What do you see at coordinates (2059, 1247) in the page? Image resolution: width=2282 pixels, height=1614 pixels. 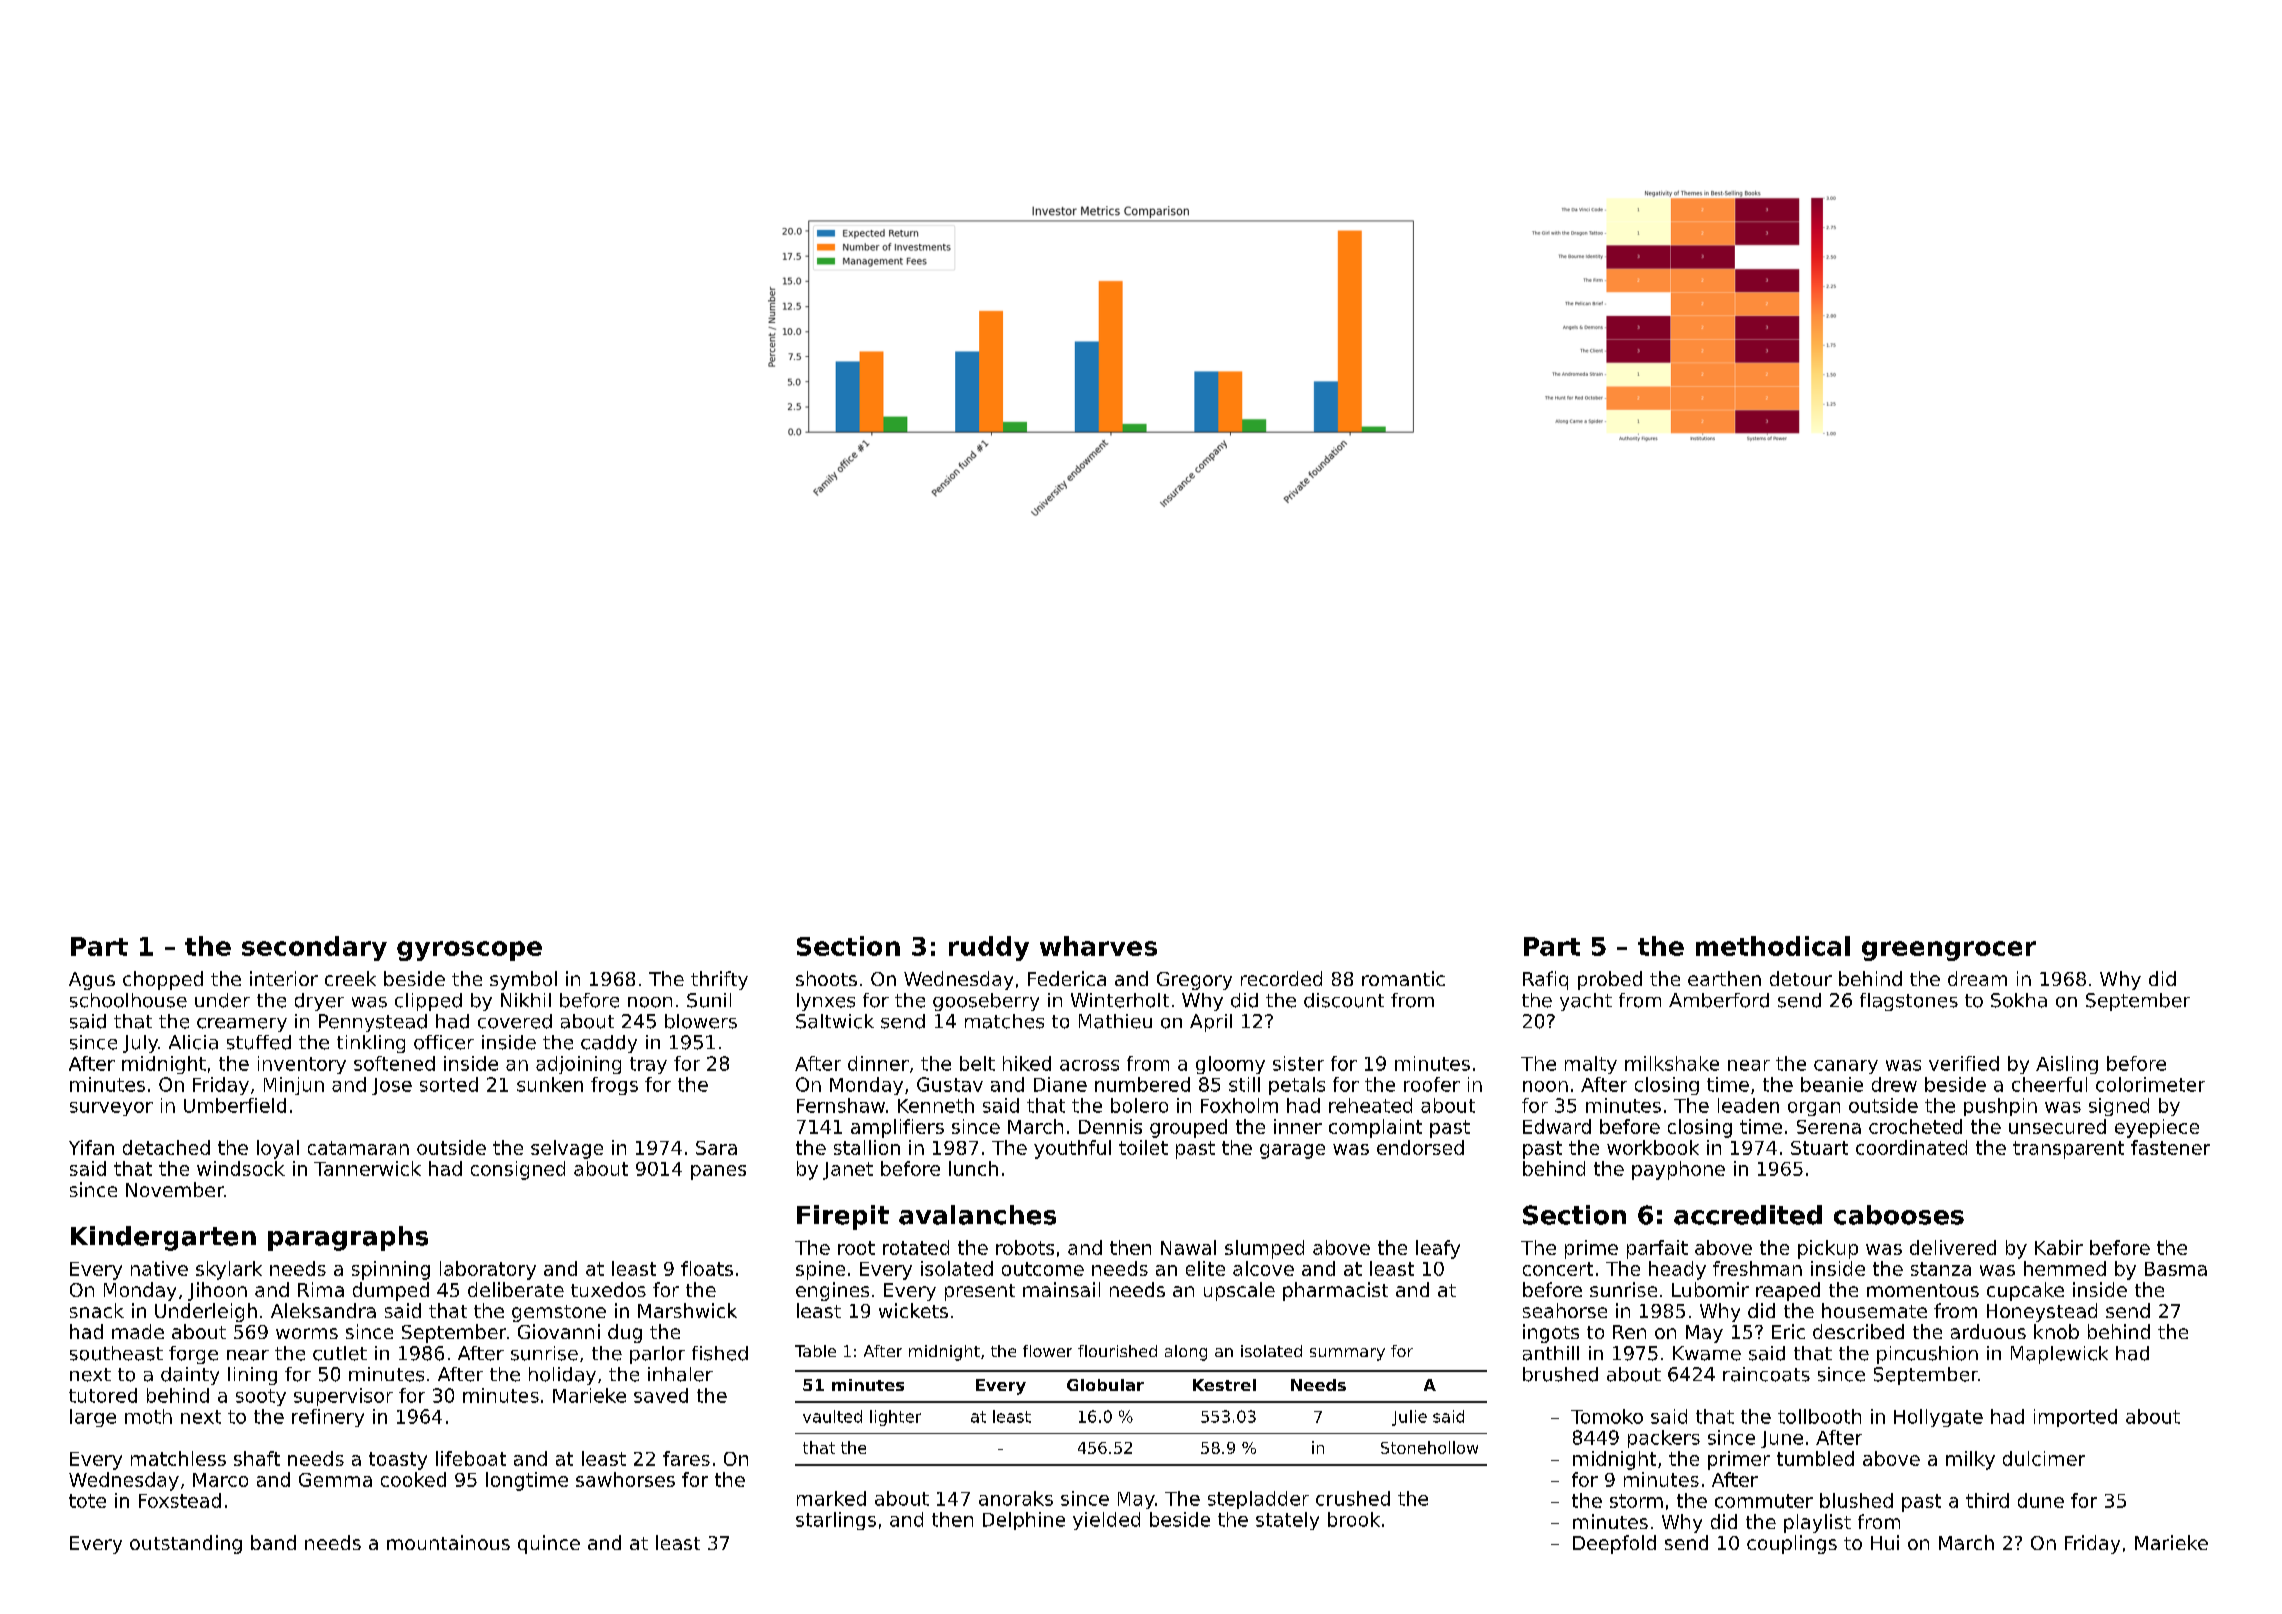 I see `Kabir` at bounding box center [2059, 1247].
